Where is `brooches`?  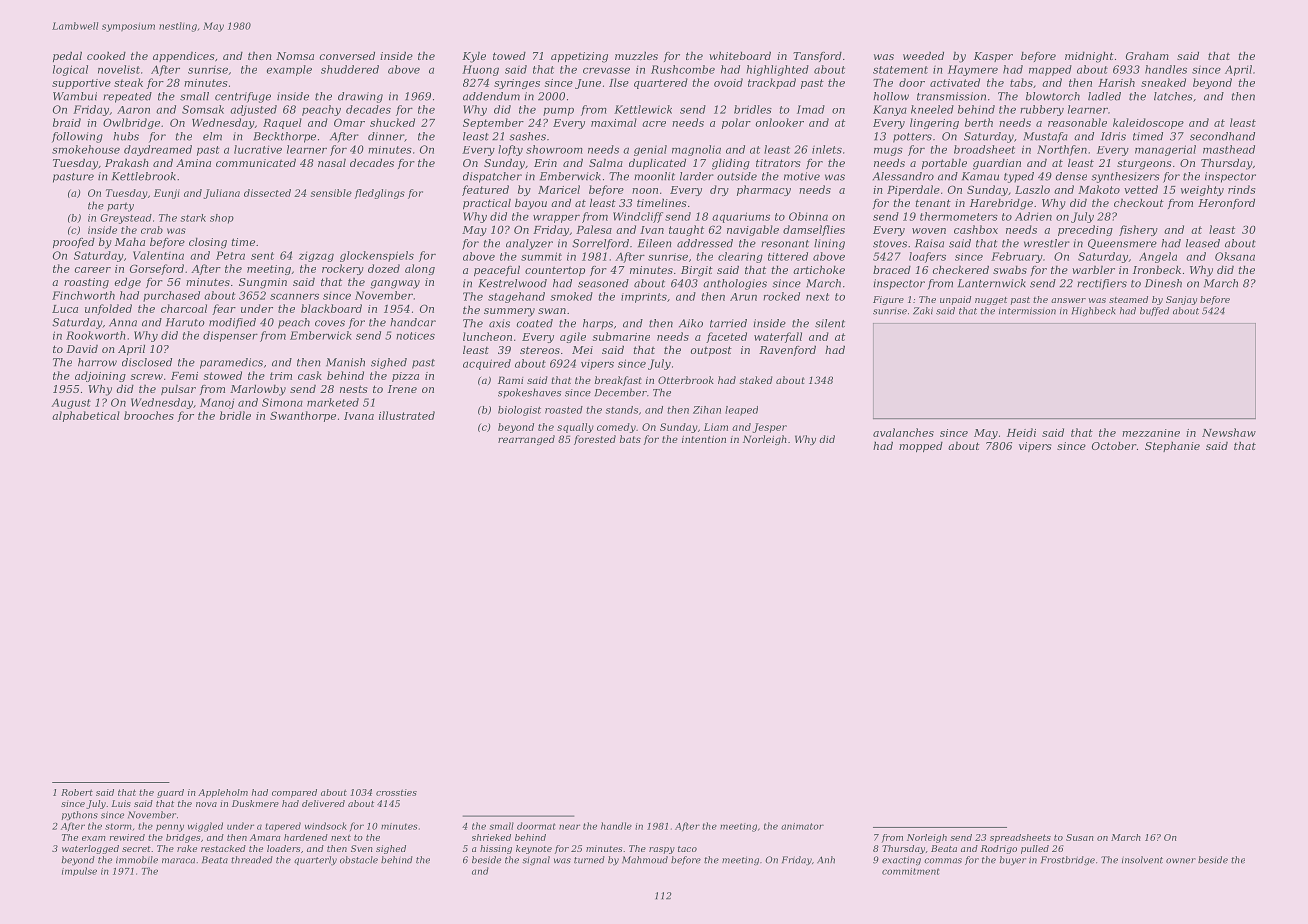
brooches is located at coordinates (149, 415).
